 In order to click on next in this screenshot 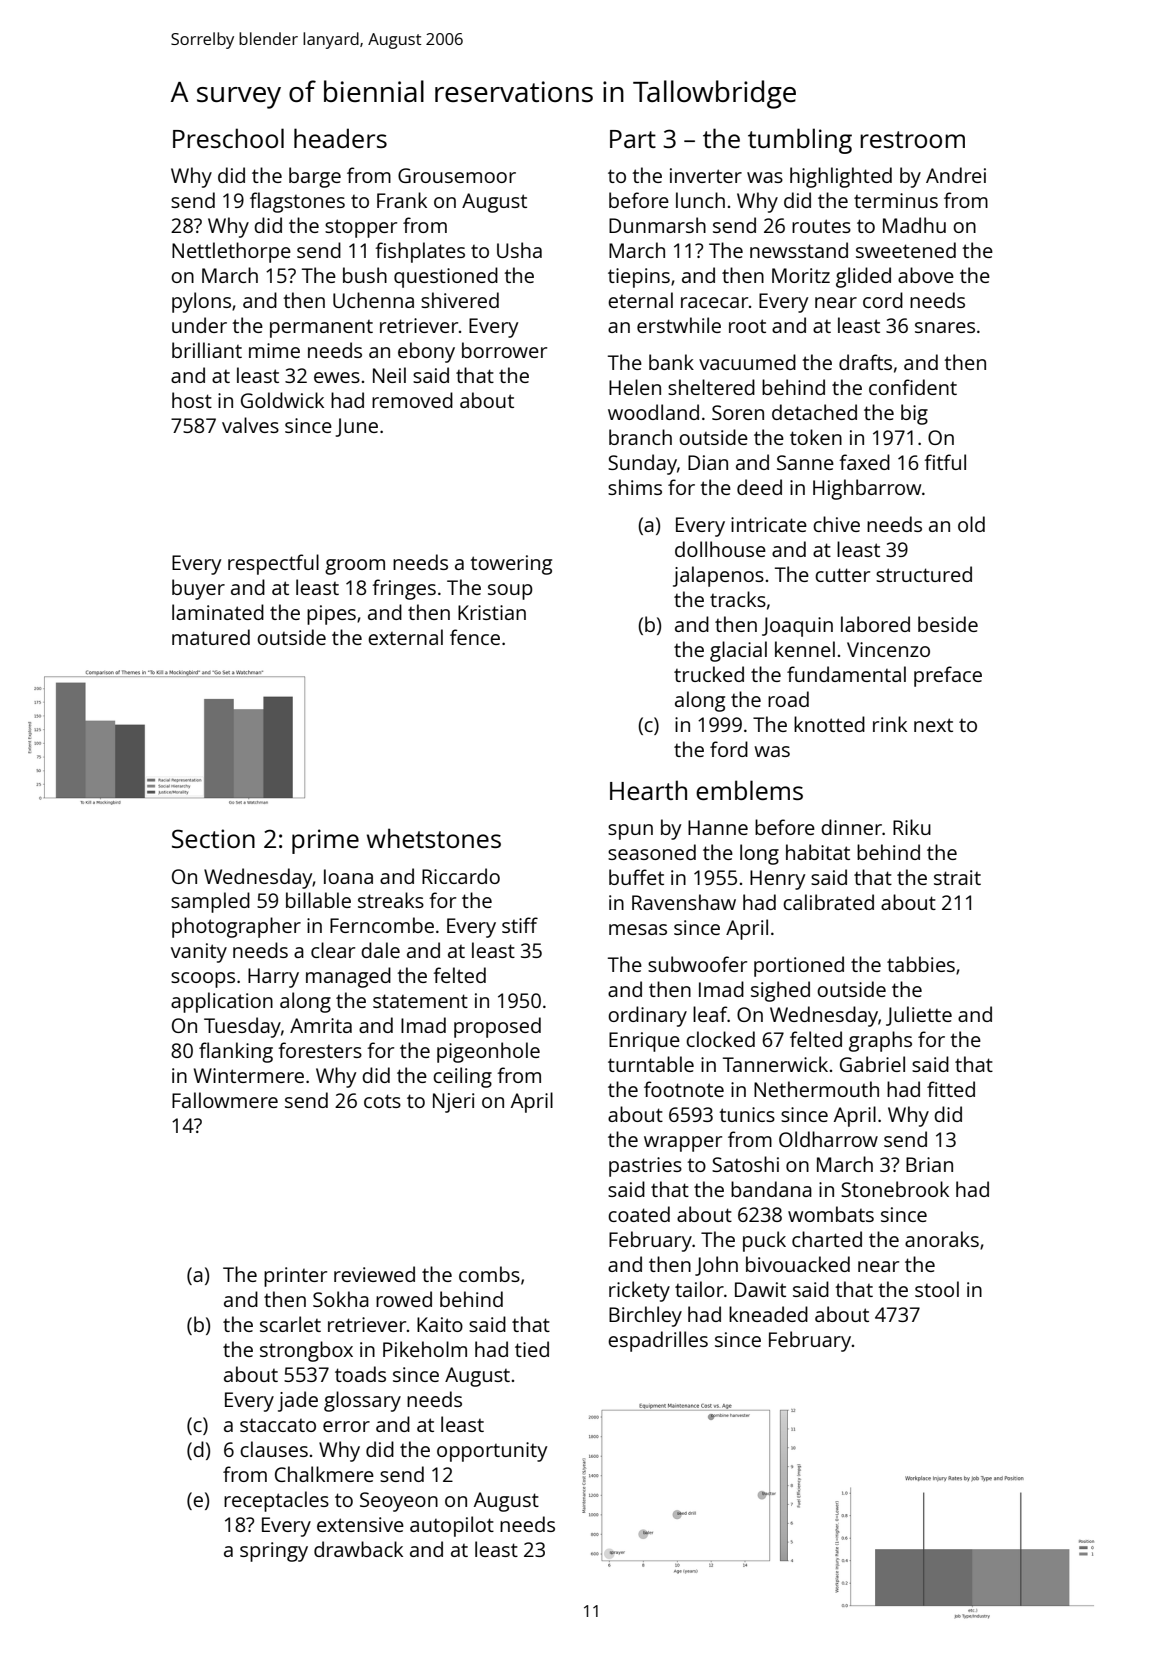, I will do `click(933, 725)`.
